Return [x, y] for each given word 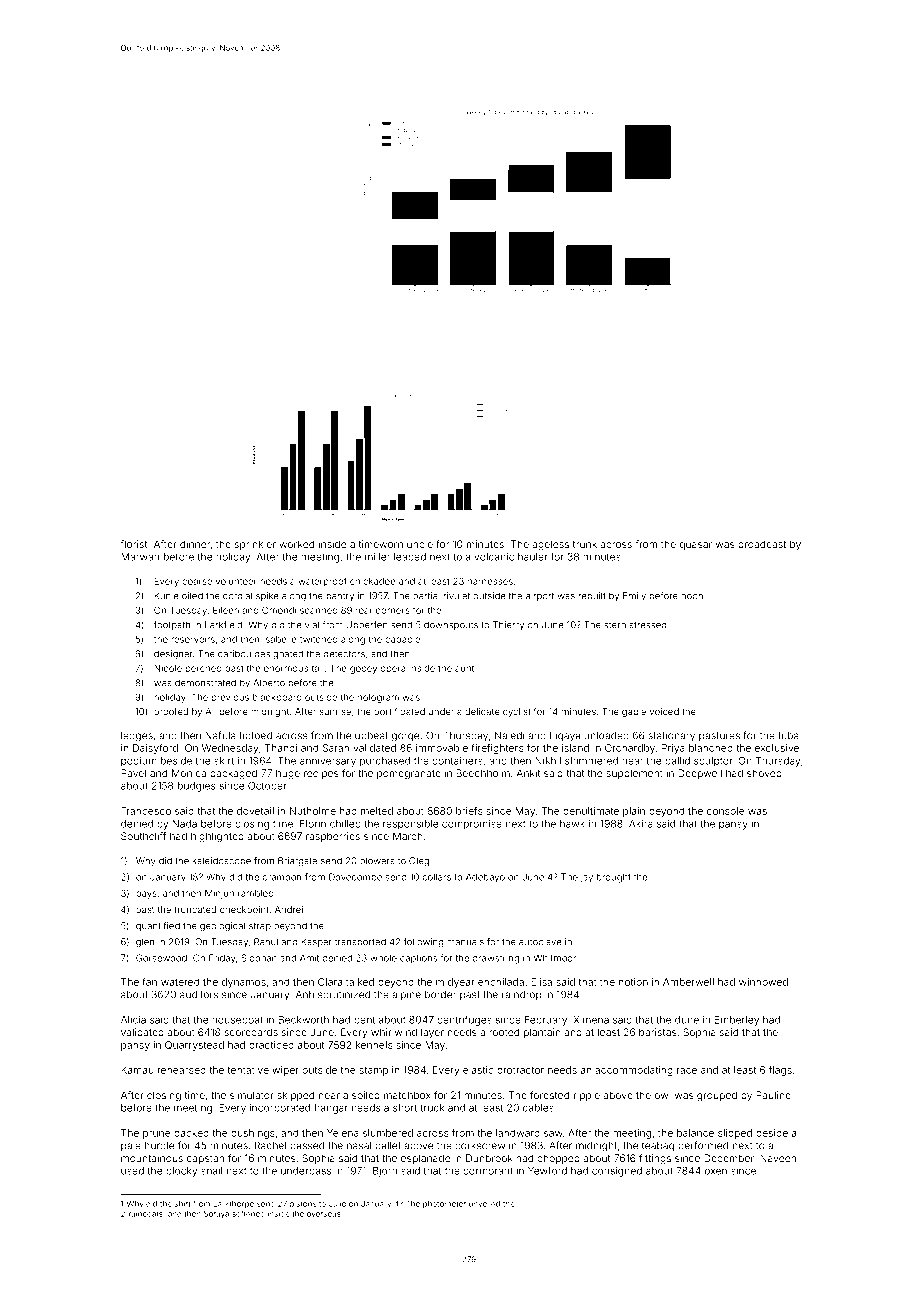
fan [149, 982]
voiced [664, 711]
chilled [345, 824]
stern [615, 625]
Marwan [140, 557]
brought [614, 878]
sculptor [713, 762]
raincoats [146, 1214]
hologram [378, 698]
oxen [716, 1171]
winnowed [763, 982]
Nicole [168, 668]
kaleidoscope [222, 861]
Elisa [541, 982]
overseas [324, 1214]
